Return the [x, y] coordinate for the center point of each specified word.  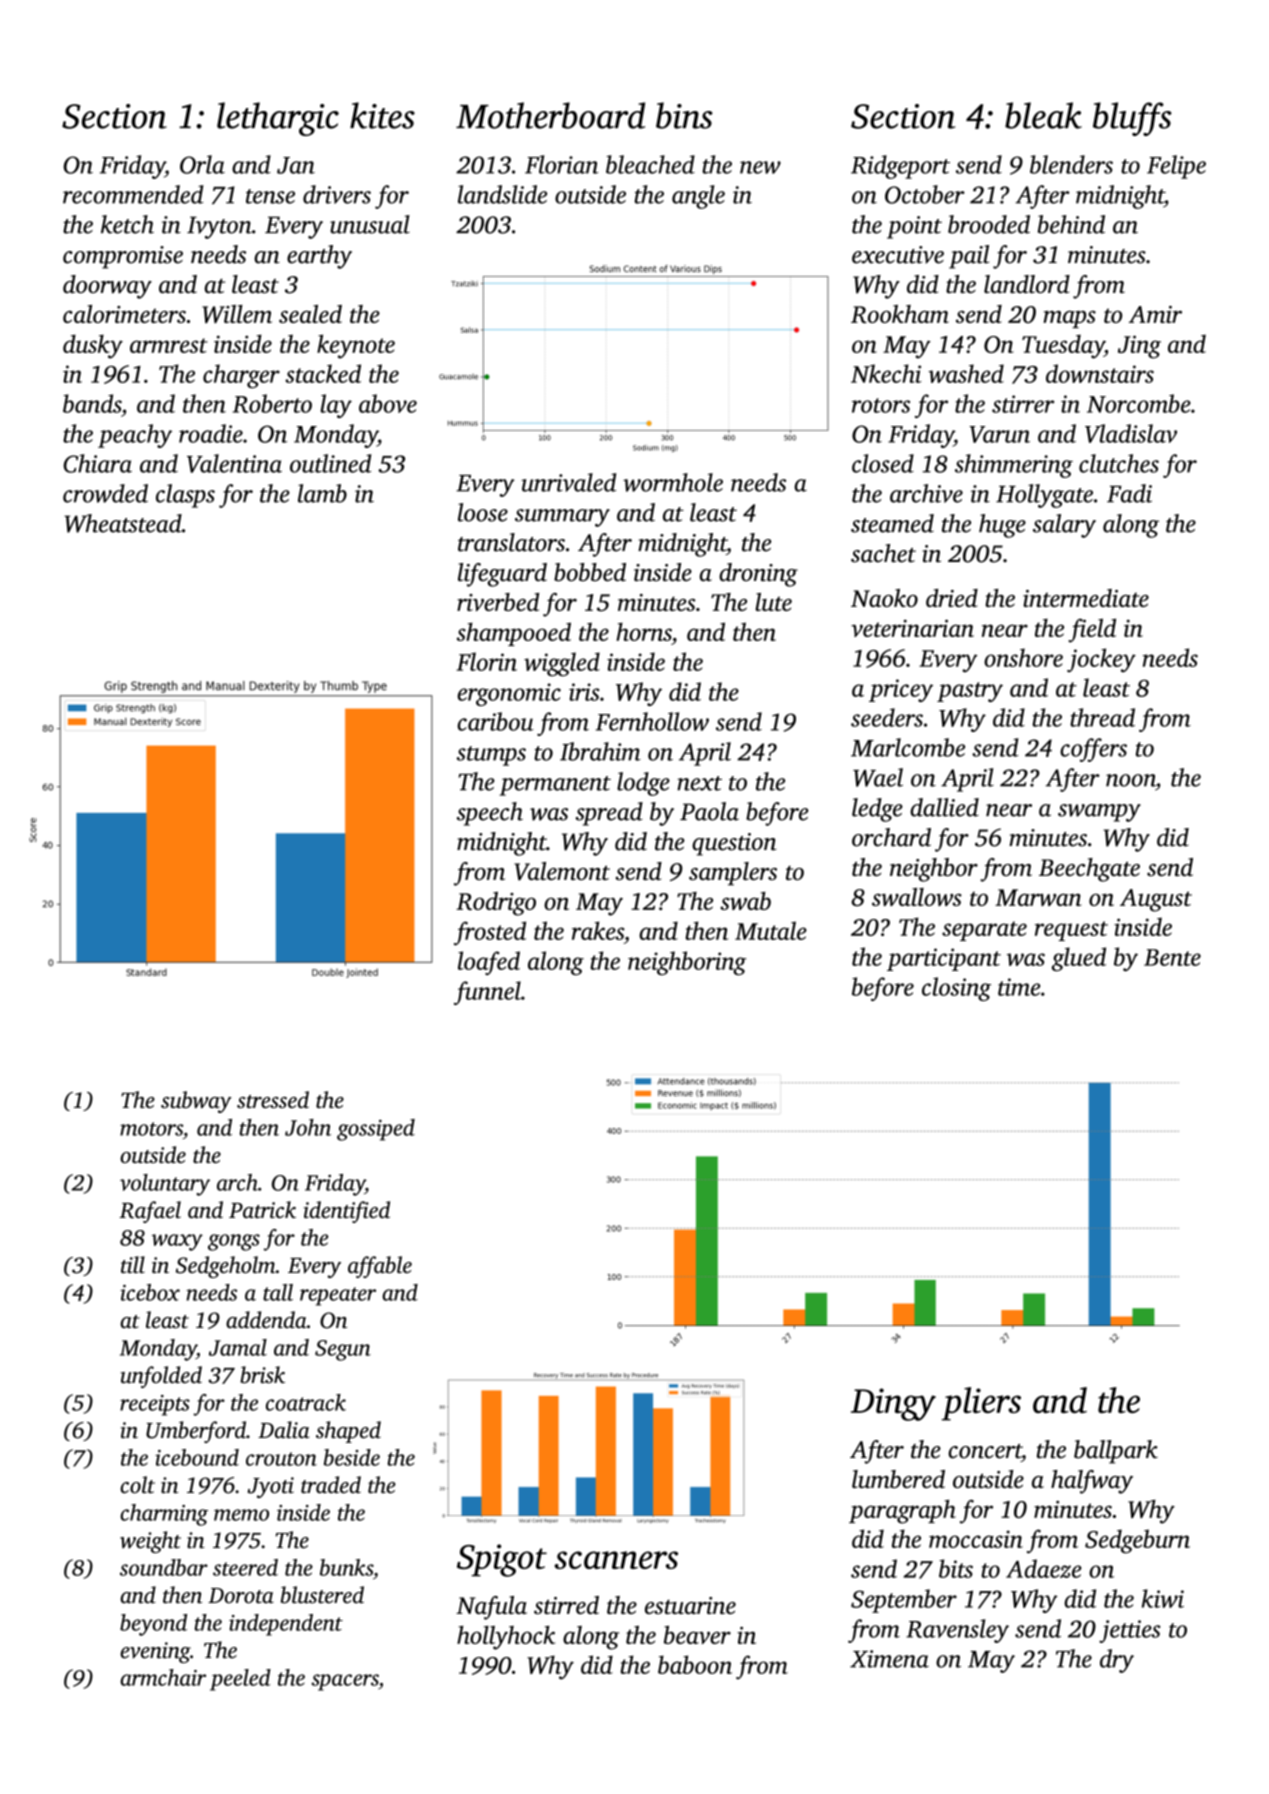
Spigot [502, 1560]
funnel [487, 993]
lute [773, 602]
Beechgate [1089, 870]
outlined [330, 463]
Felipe [1176, 167]
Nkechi [886, 373]
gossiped [376, 1130]
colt [137, 1485]
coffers [1093, 750]
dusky [93, 346]
